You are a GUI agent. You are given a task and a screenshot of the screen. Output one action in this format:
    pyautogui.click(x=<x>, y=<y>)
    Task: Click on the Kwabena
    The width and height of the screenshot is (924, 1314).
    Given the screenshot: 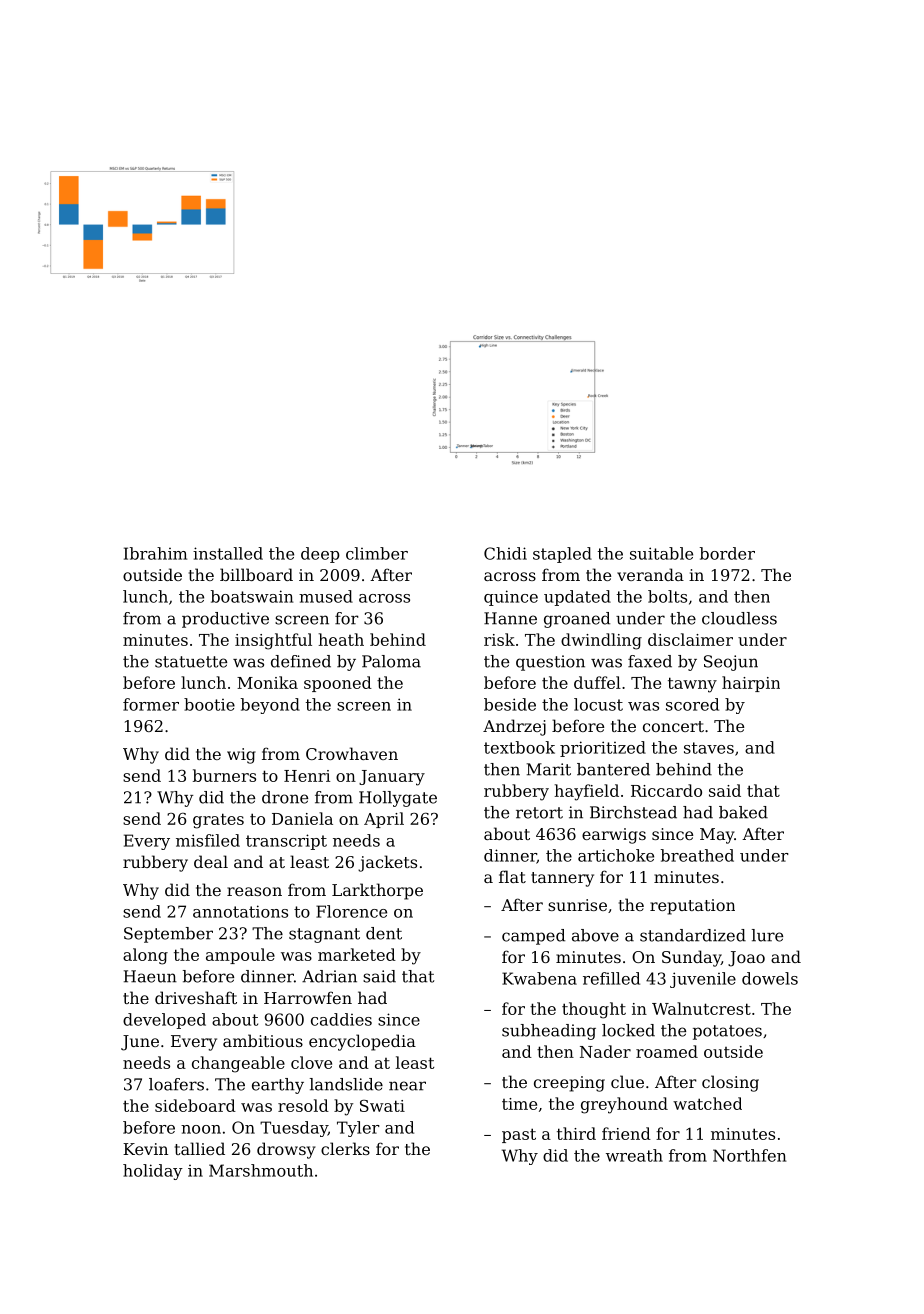 What is the action you would take?
    pyautogui.click(x=539, y=978)
